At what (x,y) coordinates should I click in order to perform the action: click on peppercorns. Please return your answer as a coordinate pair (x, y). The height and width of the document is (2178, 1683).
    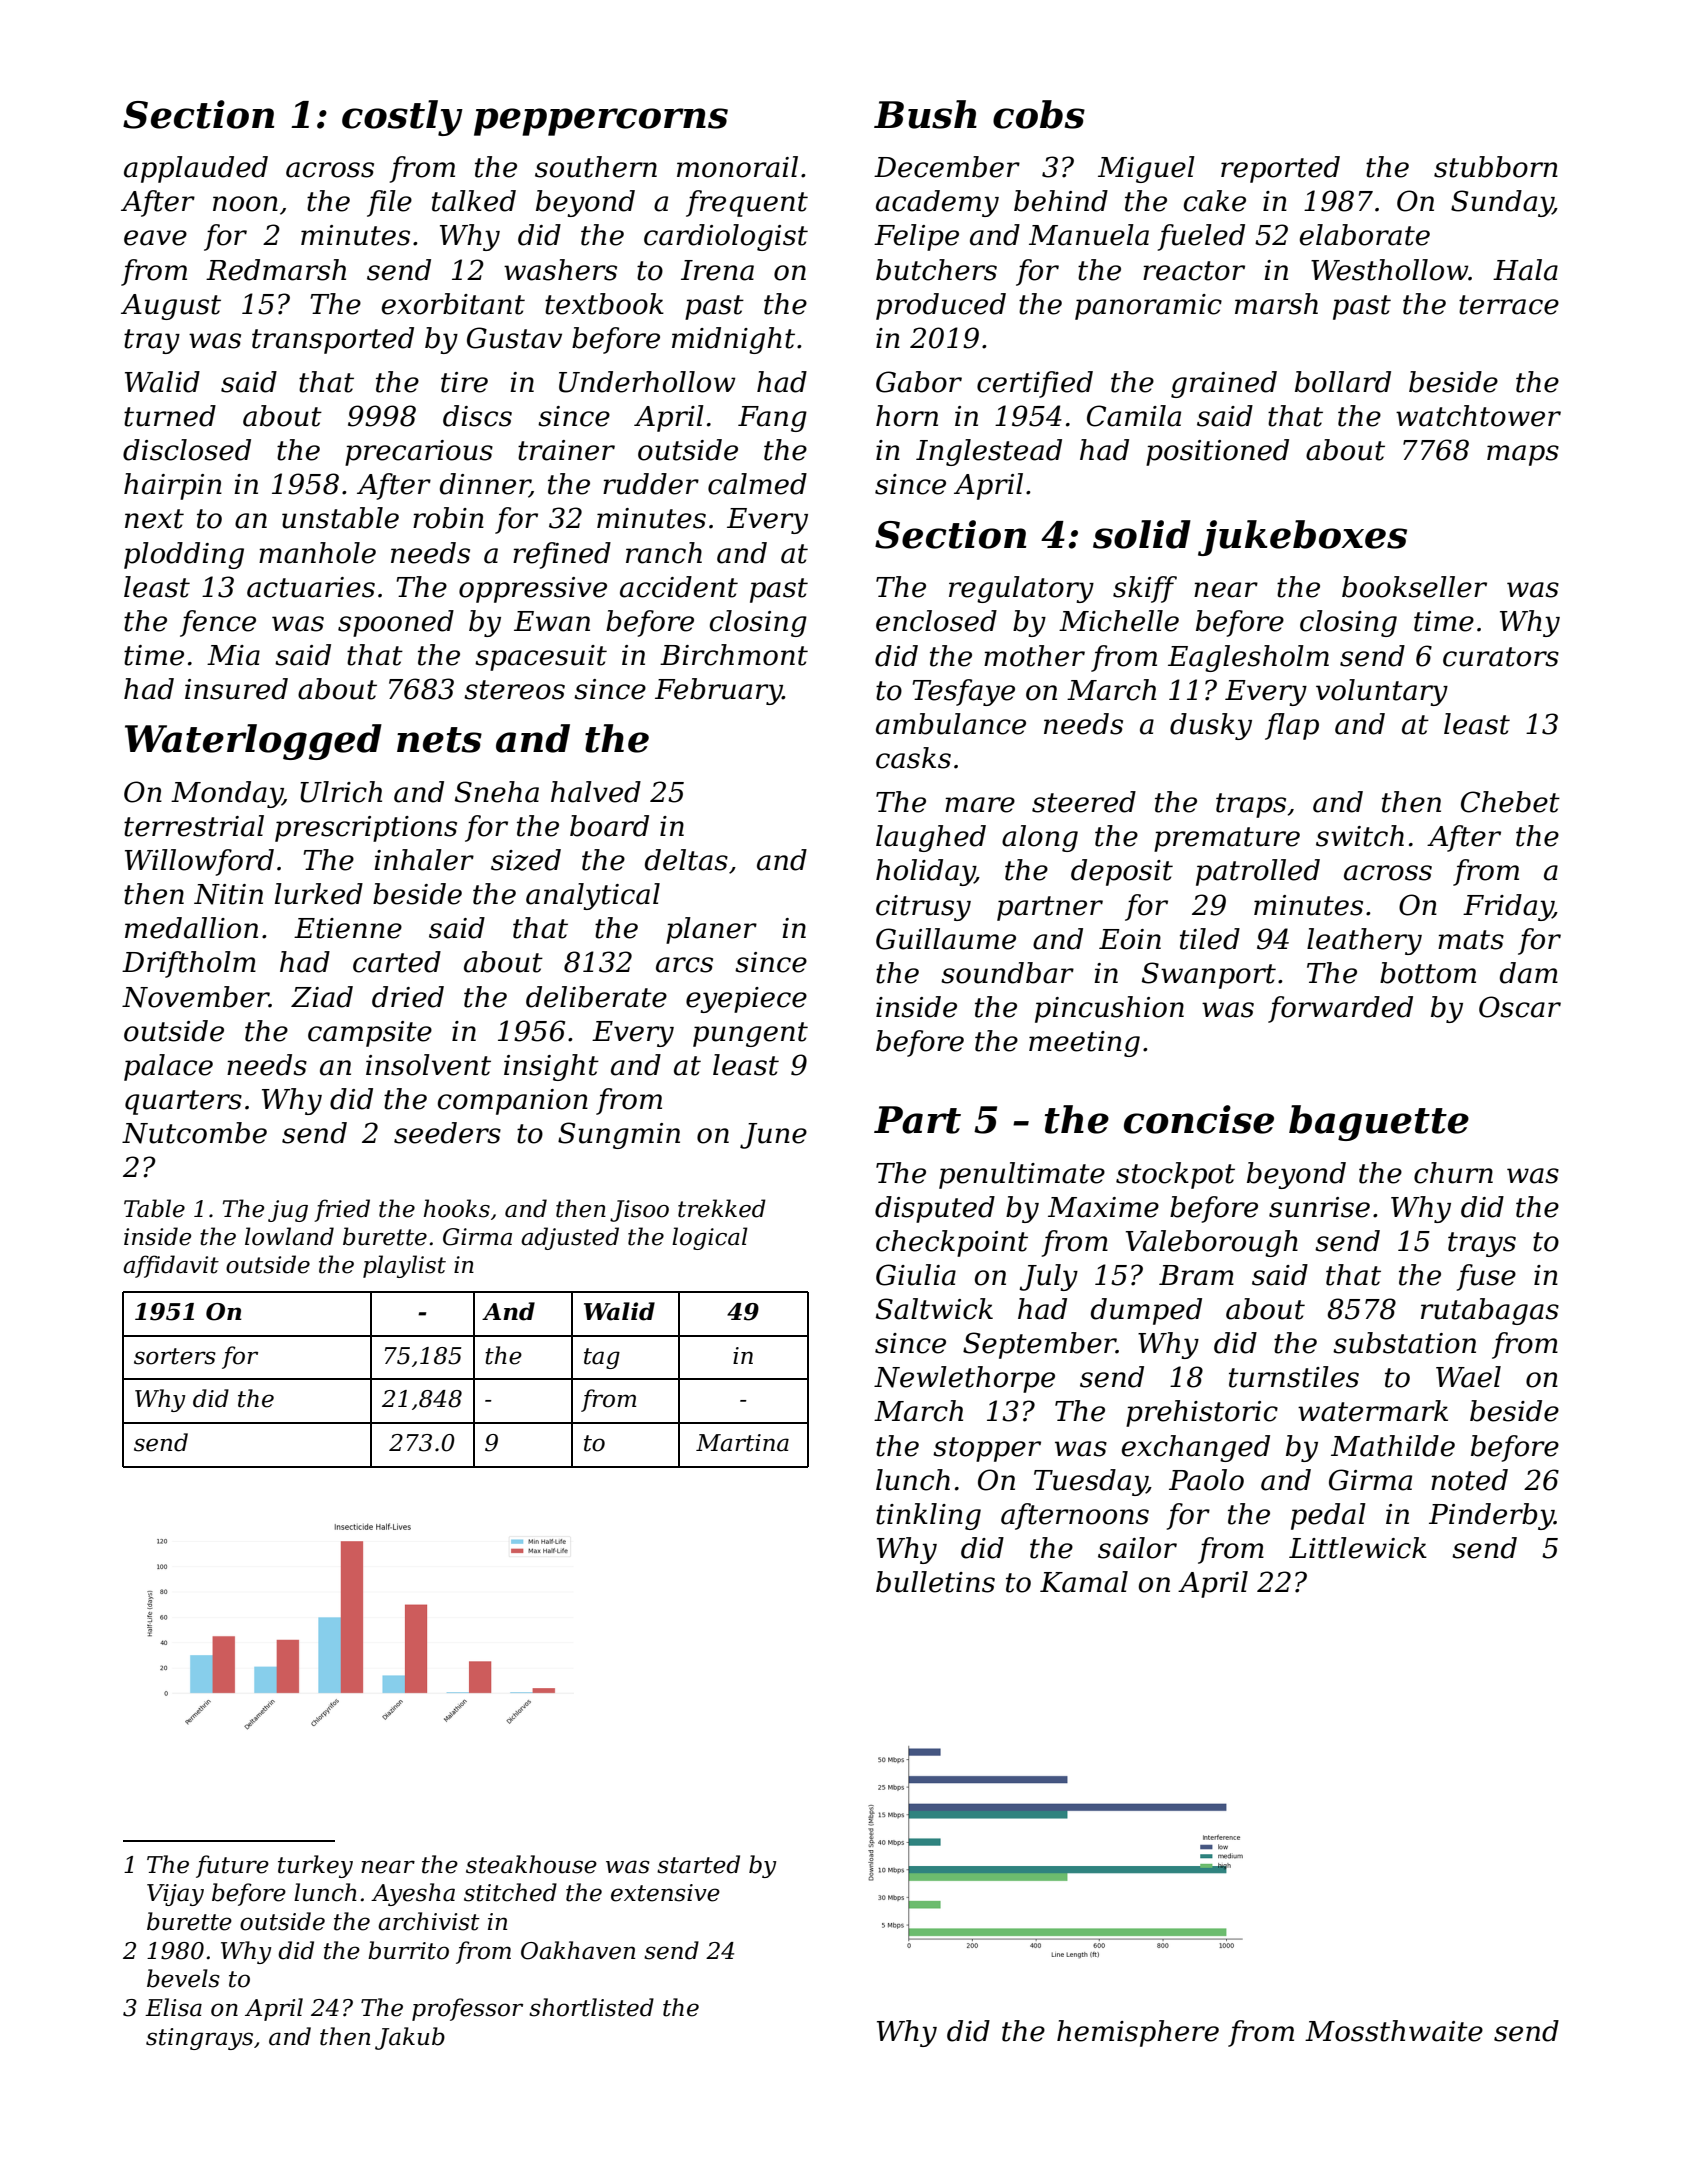
    Looking at the image, I should click on (601, 122).
